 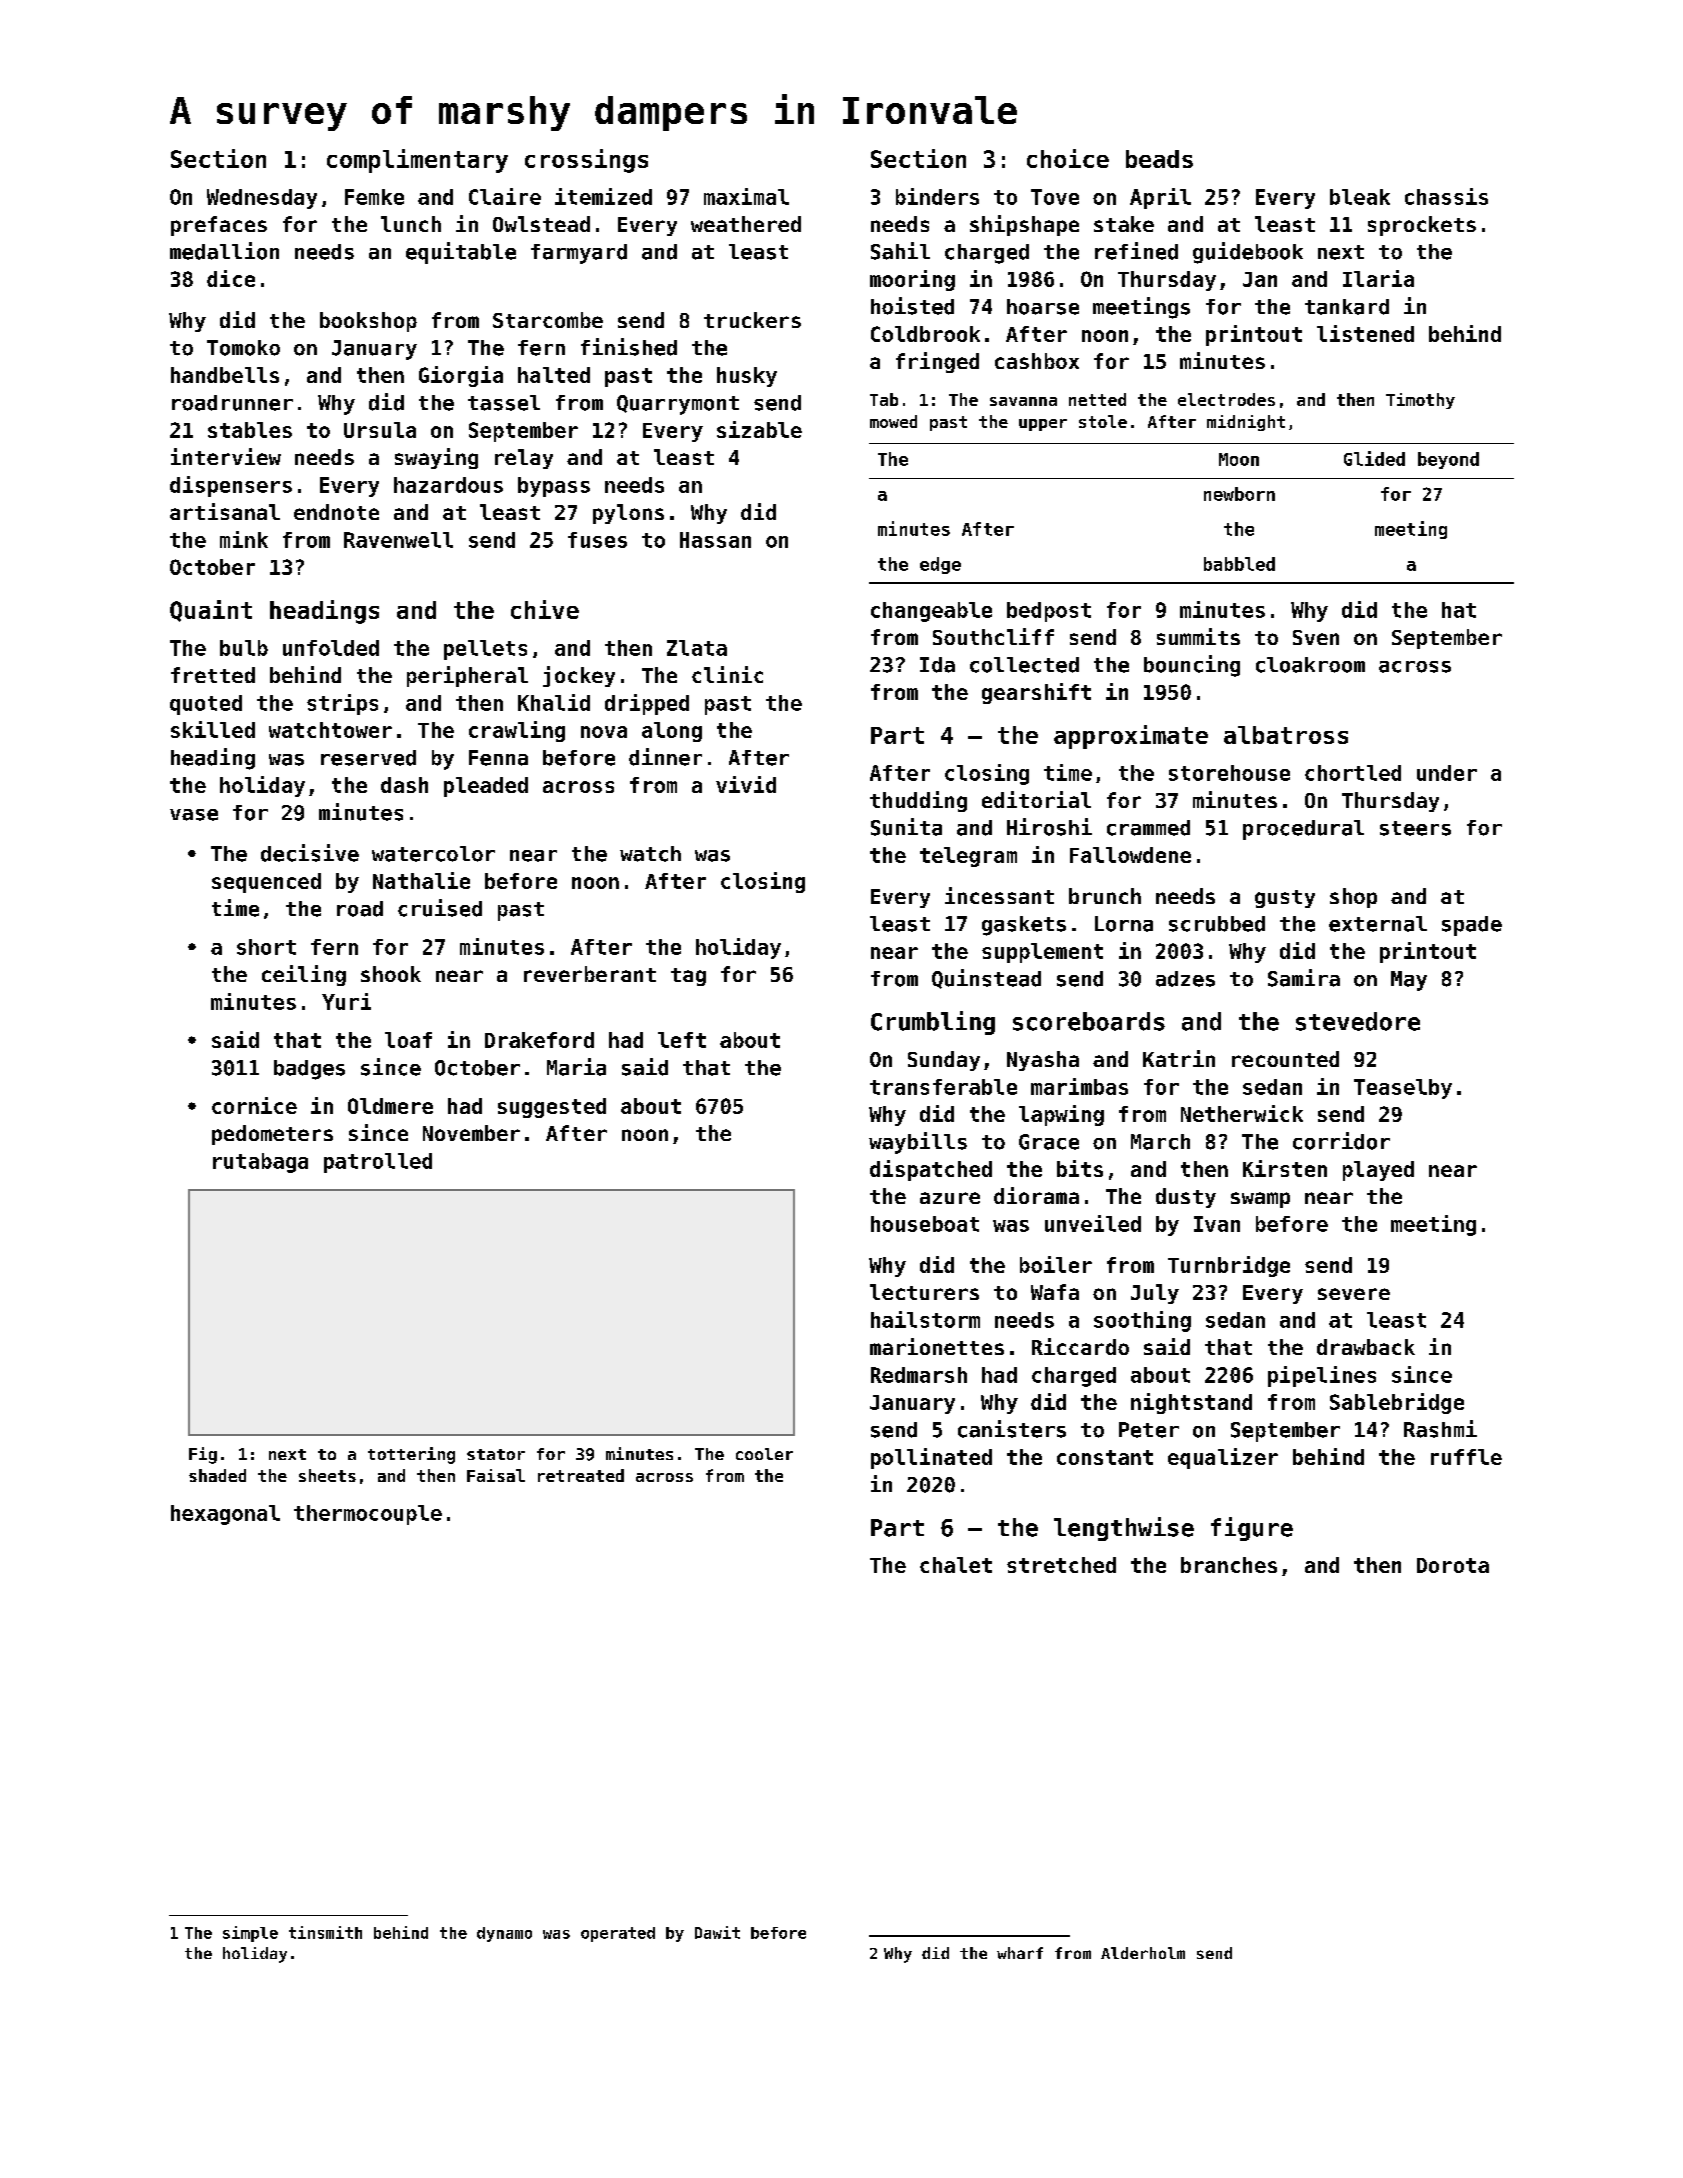 What do you see at coordinates (404, 785) in the document?
I see `dash` at bounding box center [404, 785].
